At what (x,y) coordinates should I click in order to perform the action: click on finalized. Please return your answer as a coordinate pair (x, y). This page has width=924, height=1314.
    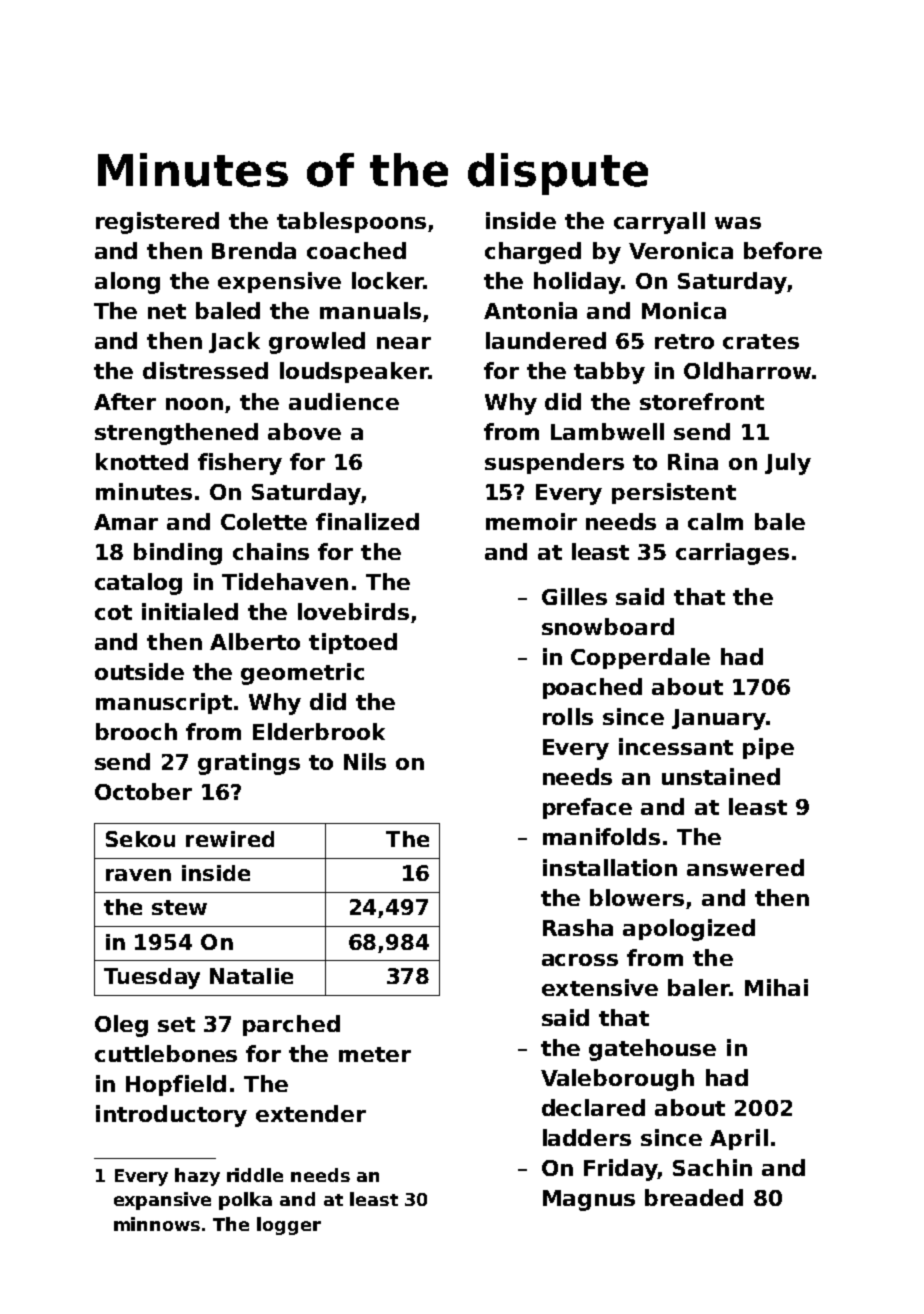
    Looking at the image, I should click on (367, 521).
